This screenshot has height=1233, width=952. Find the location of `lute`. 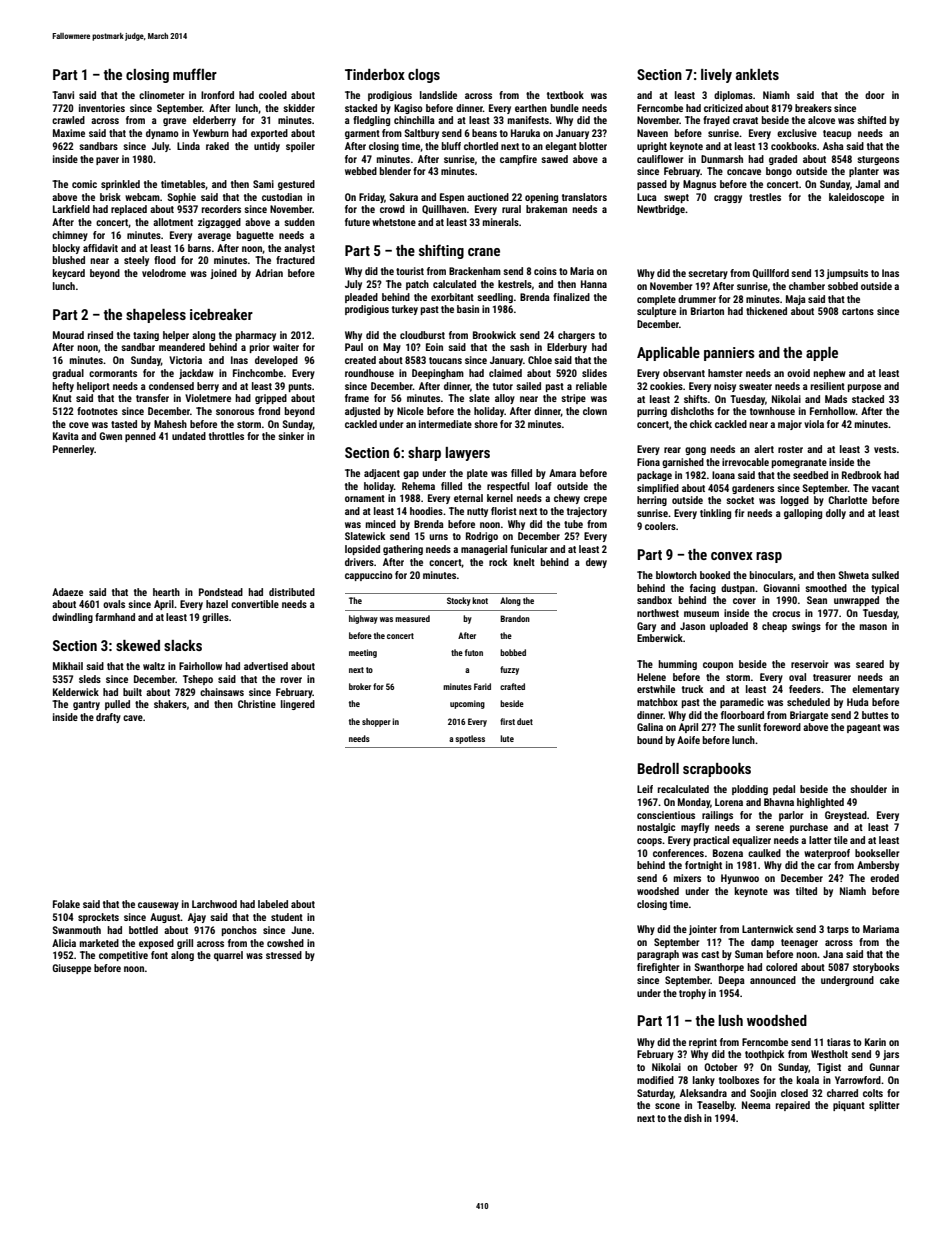

lute is located at coordinates (507, 738).
